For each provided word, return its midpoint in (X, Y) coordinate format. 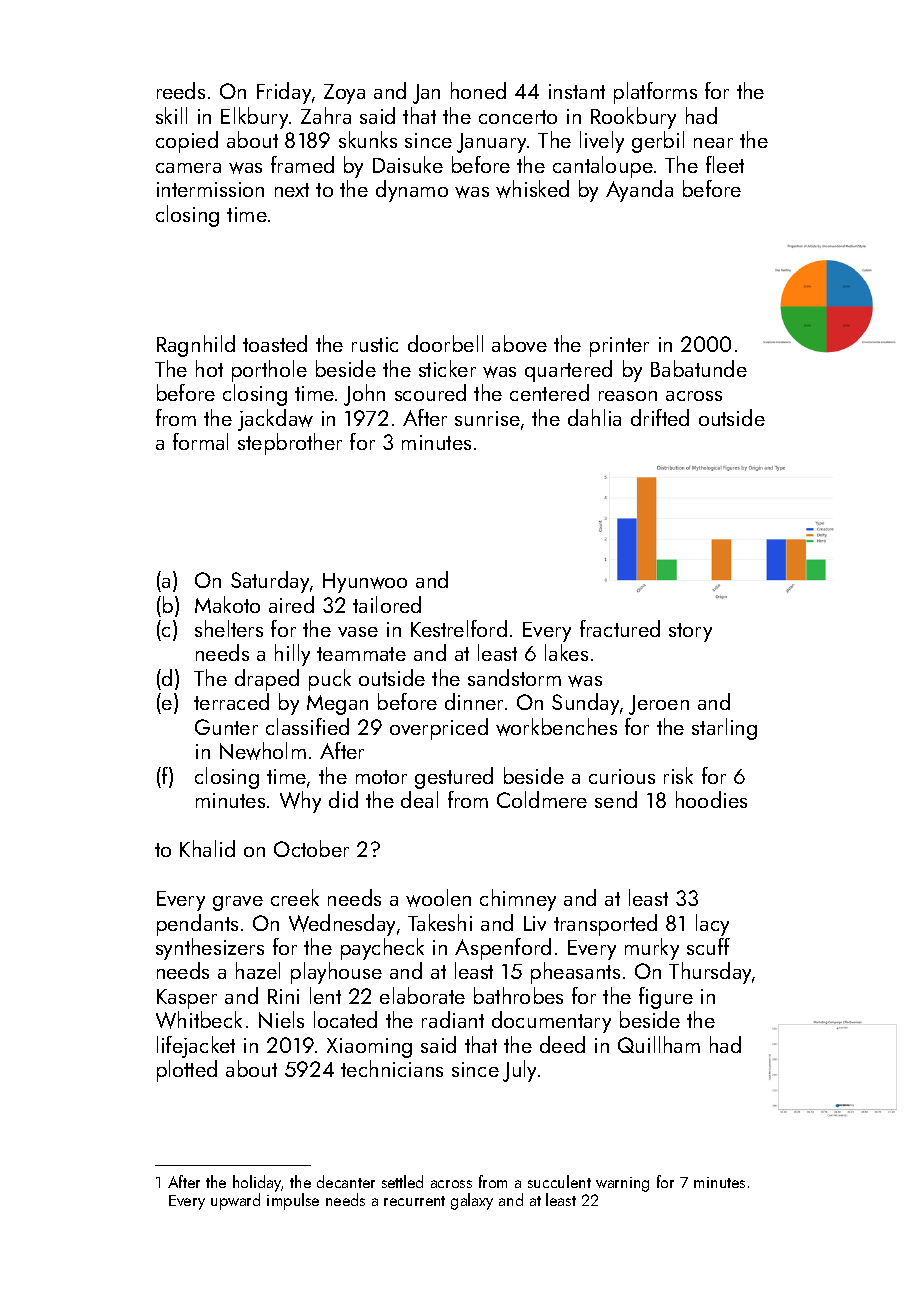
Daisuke (408, 164)
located (345, 1019)
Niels (281, 1019)
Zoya (344, 94)
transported (605, 925)
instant (577, 91)
